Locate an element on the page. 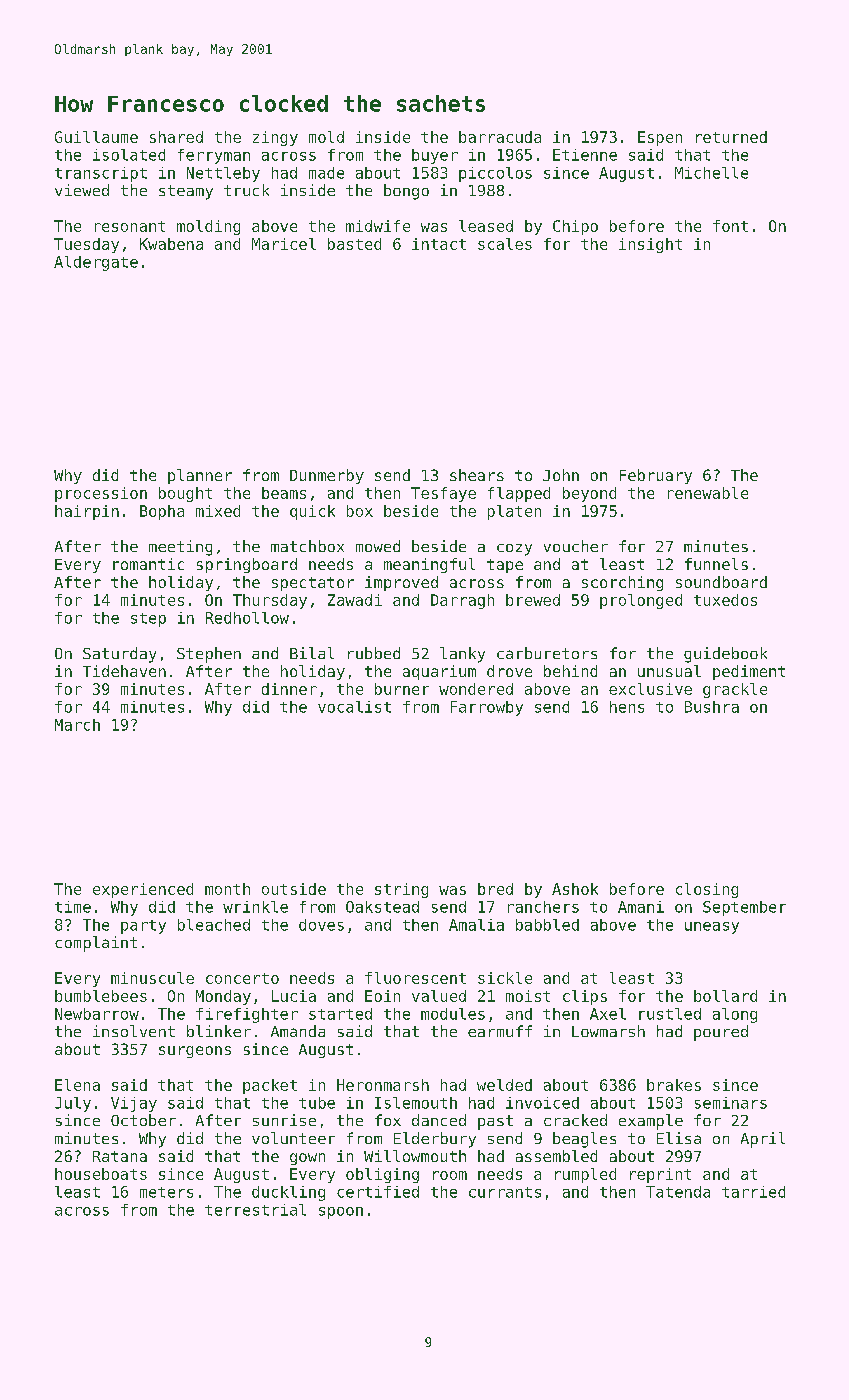  improved is located at coordinates (401, 583).
